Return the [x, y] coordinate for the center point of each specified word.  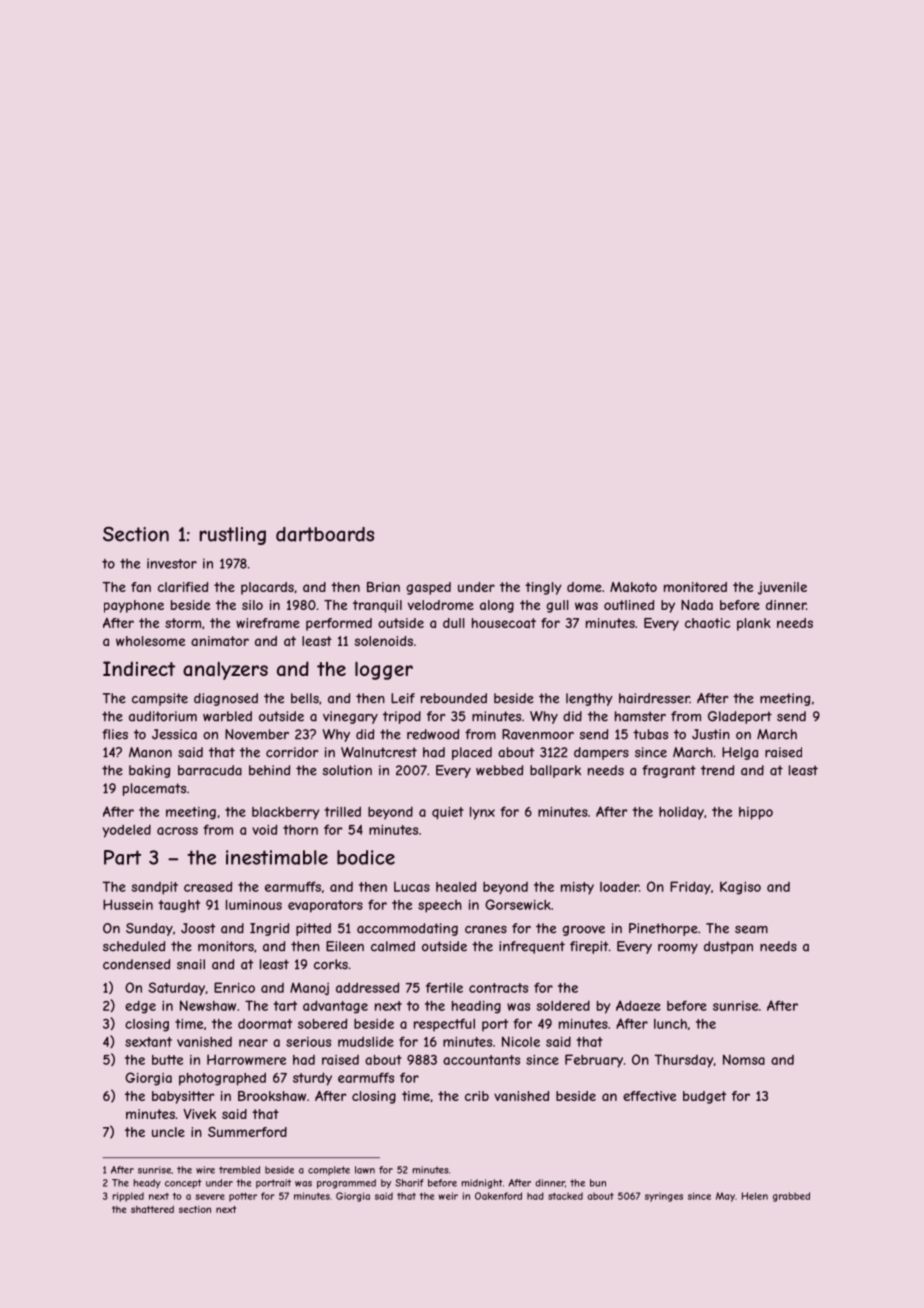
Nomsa [744, 1059]
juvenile [782, 588]
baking [149, 771]
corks [331, 964]
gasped [428, 588]
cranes [486, 930]
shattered [152, 1209]
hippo [756, 813]
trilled [343, 811]
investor [172, 563]
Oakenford [498, 1196]
